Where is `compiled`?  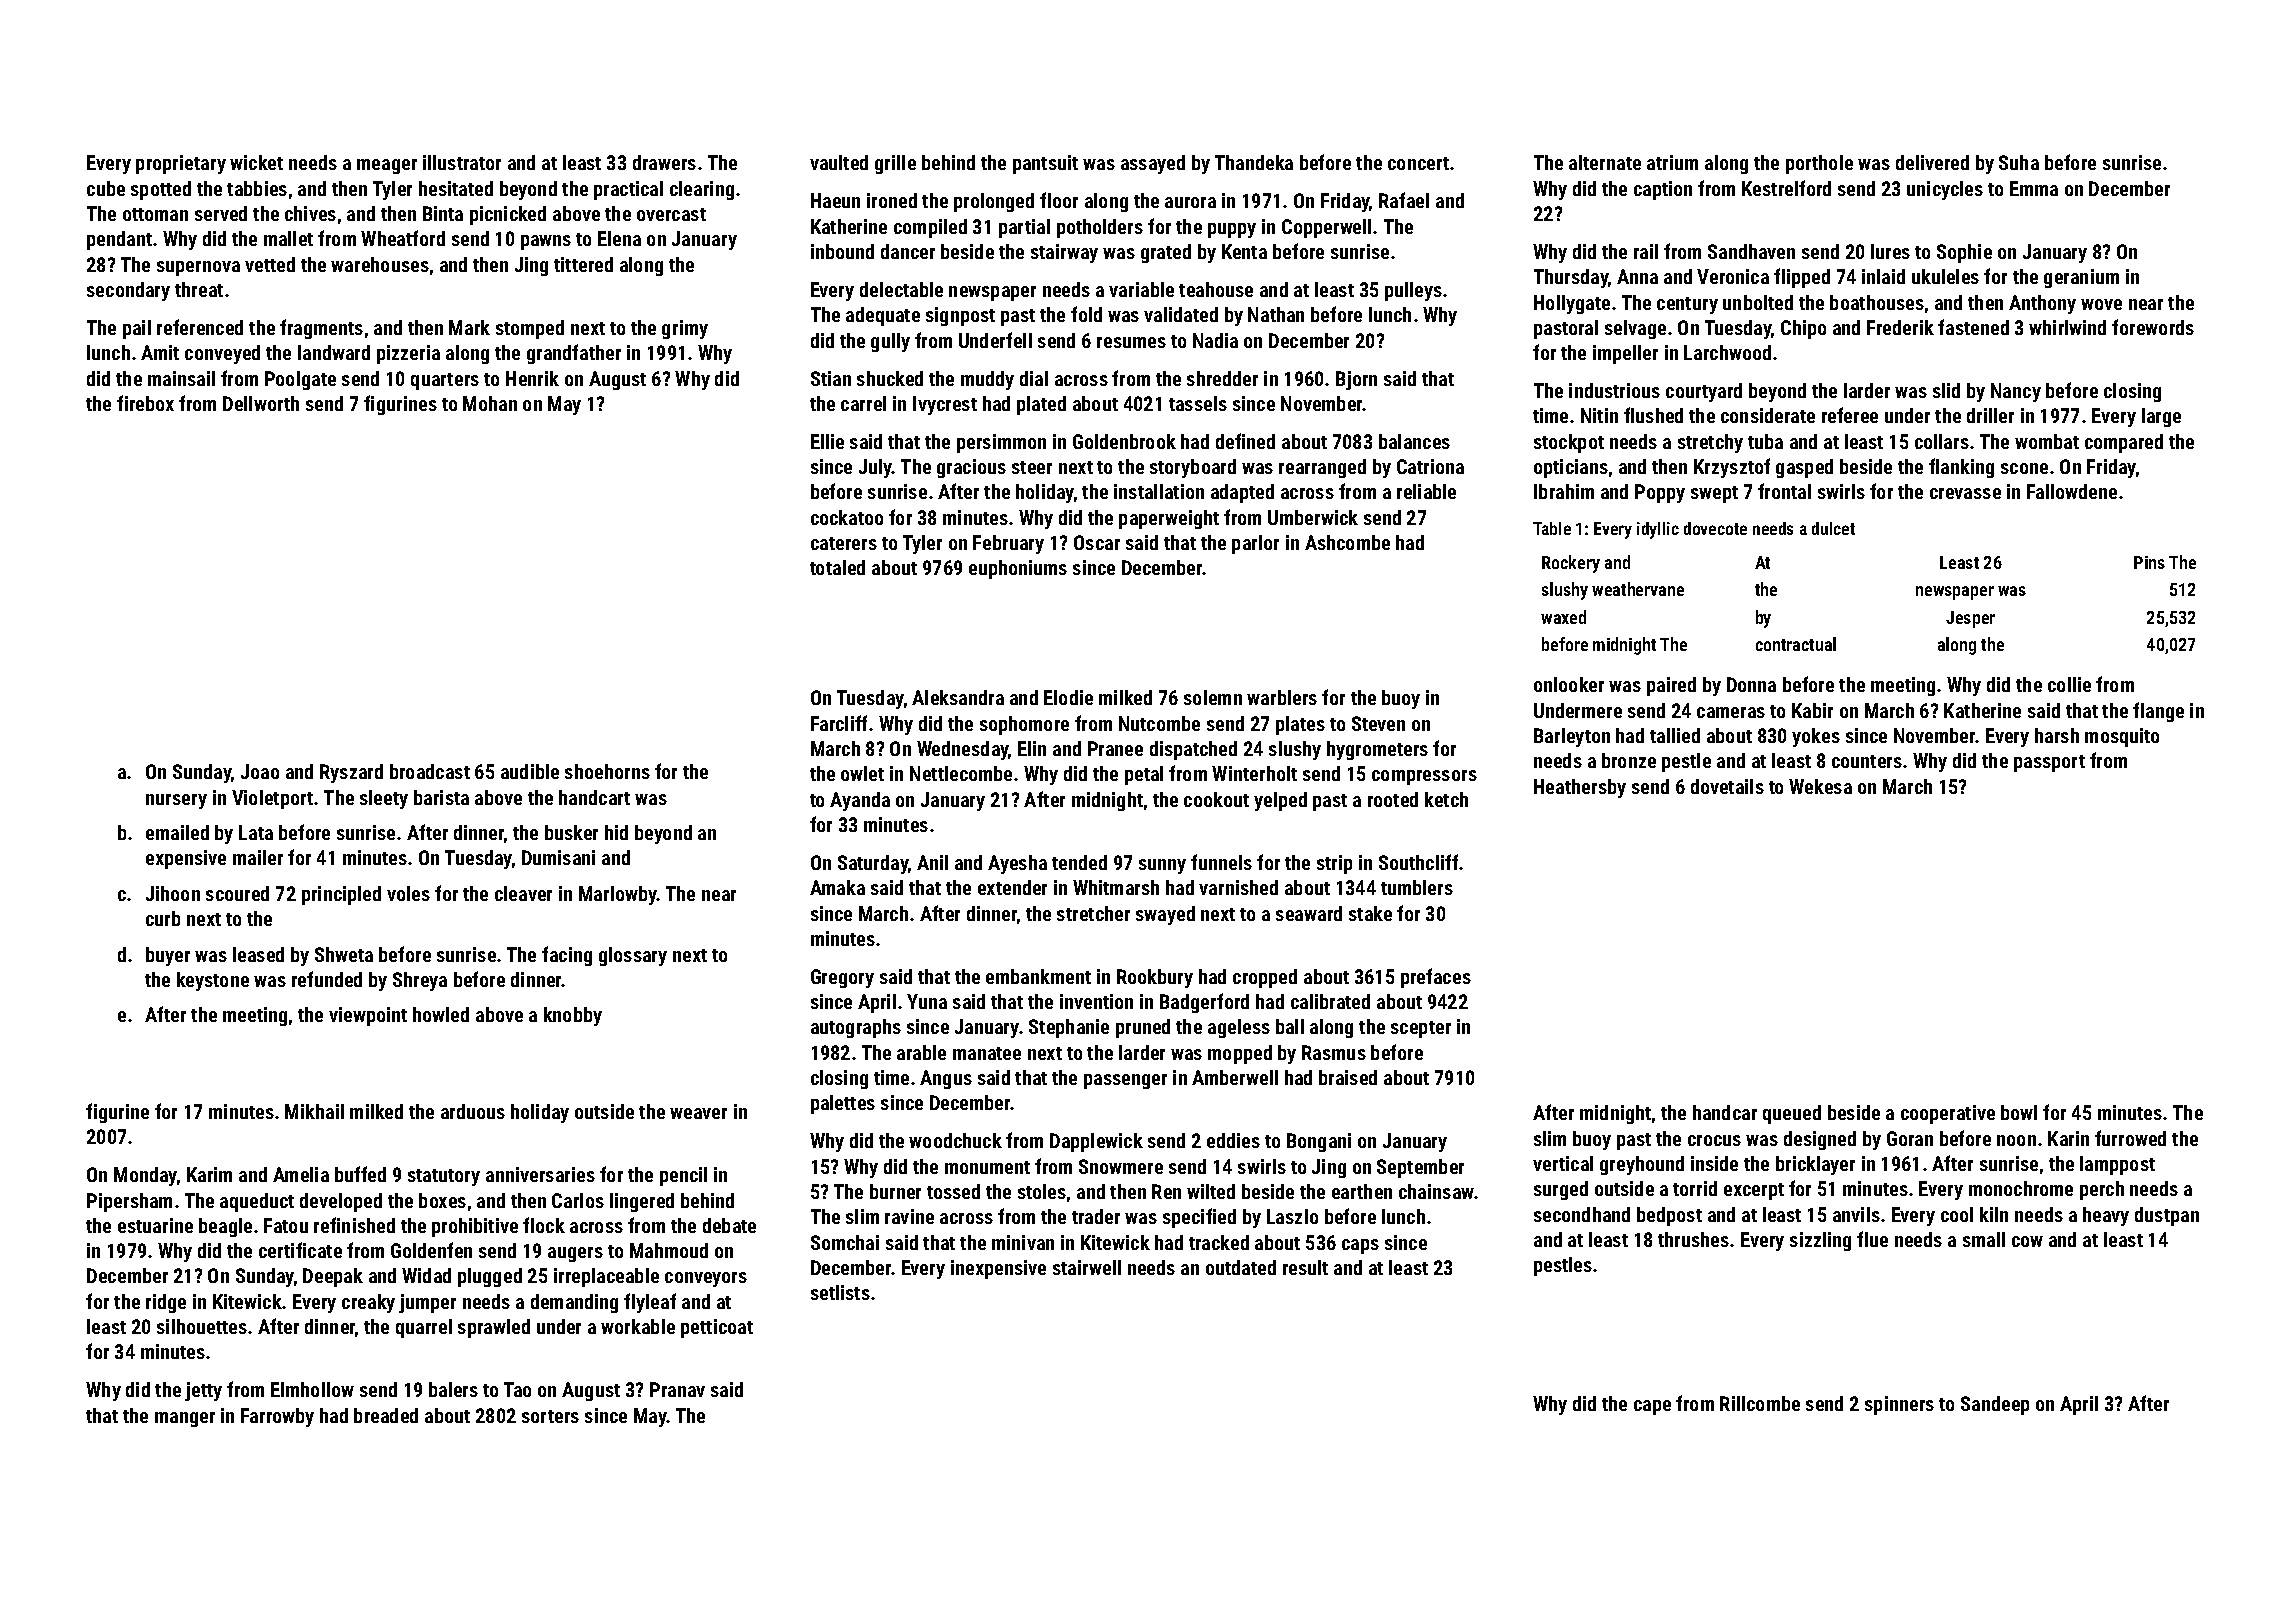 compiled is located at coordinates (930, 228).
